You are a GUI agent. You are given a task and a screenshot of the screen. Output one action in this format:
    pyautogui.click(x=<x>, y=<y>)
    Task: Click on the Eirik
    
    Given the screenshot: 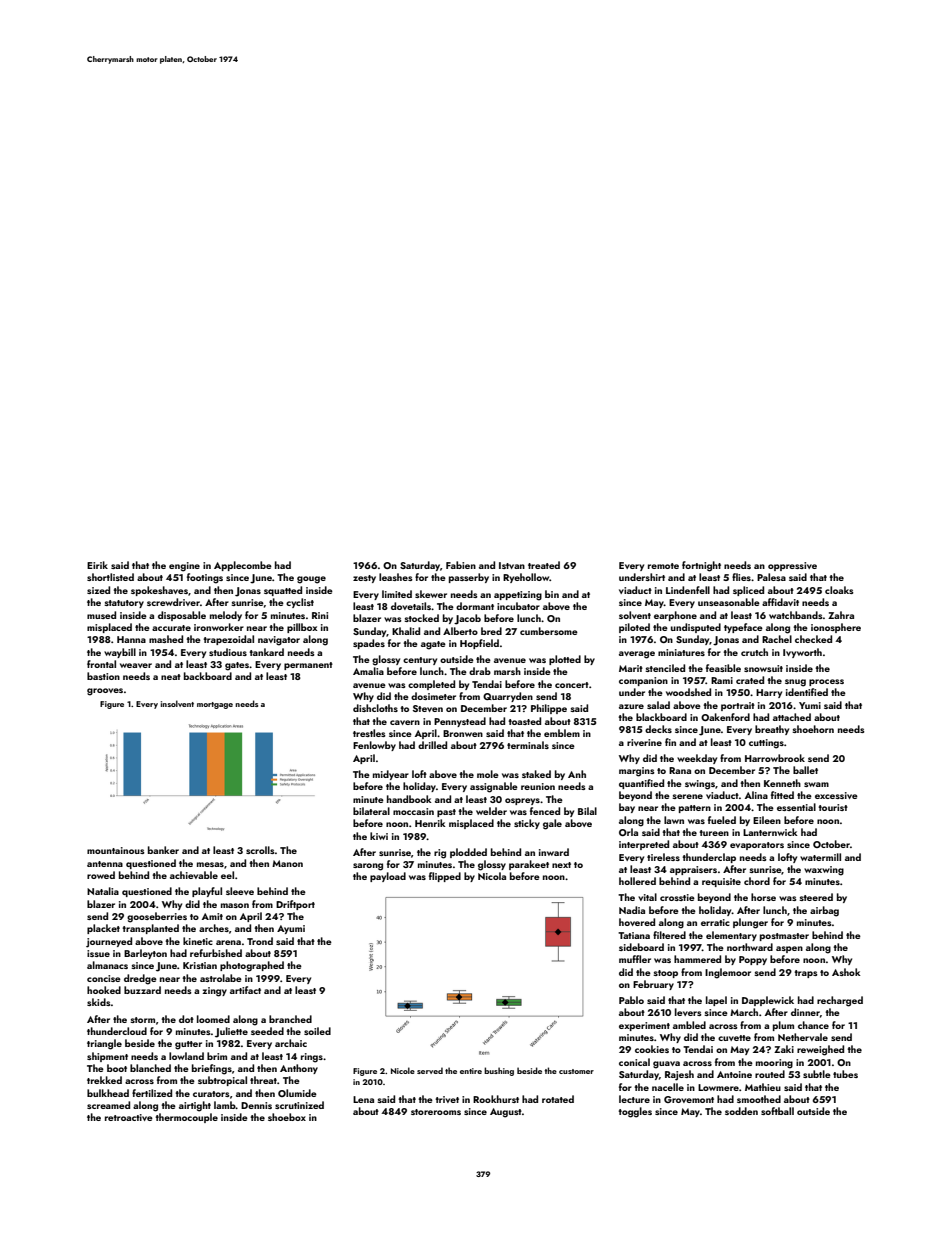 What is the action you would take?
    pyautogui.click(x=97, y=565)
